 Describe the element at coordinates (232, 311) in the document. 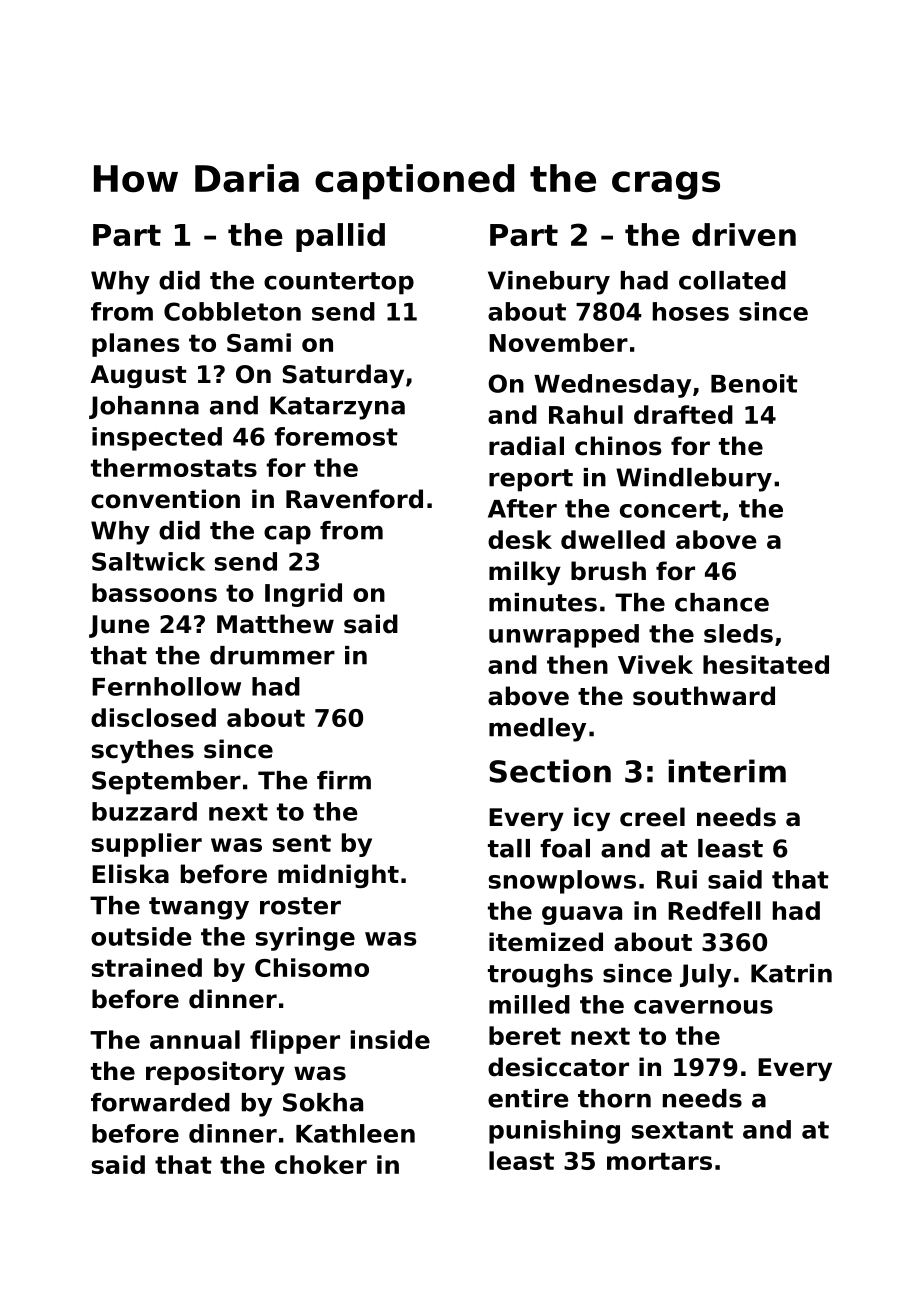

I see `Cobbleton` at that location.
